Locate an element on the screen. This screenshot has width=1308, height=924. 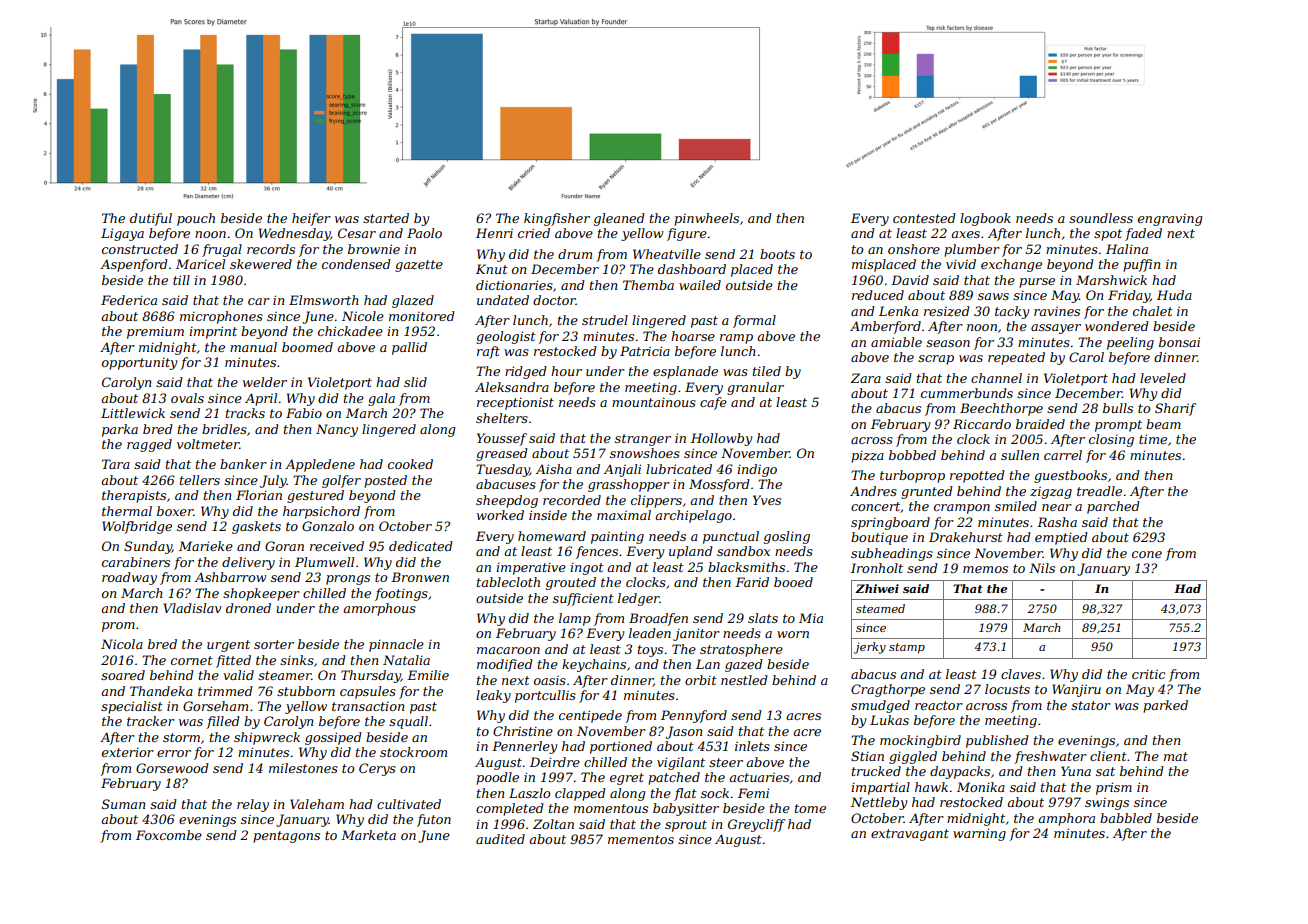
Marieke is located at coordinates (206, 546).
